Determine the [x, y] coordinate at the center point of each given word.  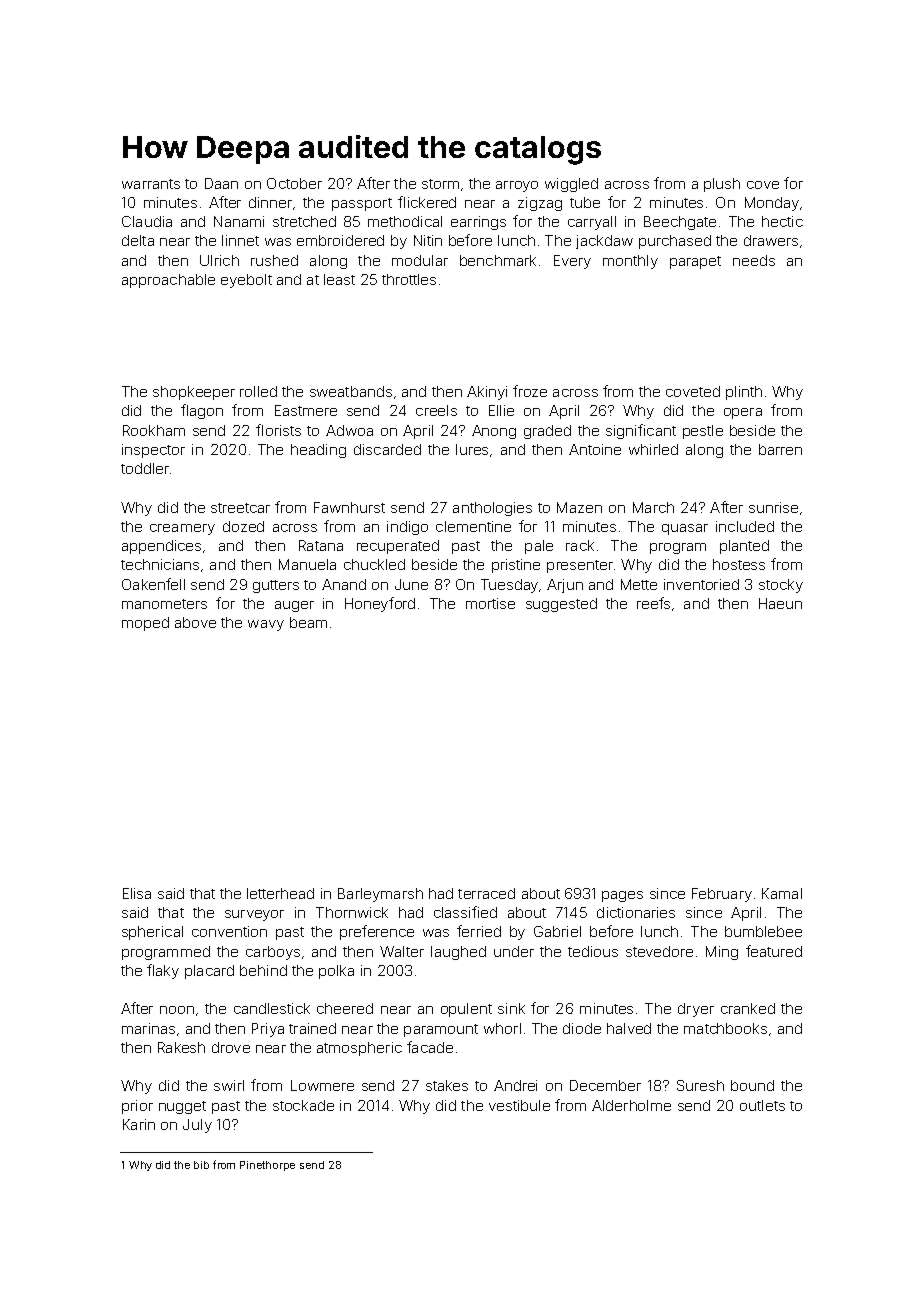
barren [780, 449]
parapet [695, 262]
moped [145, 624]
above [195, 622]
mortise [490, 603]
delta [138, 240]
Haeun [780, 603]
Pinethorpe [267, 1166]
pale [539, 547]
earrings [478, 223]
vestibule [519, 1105]
